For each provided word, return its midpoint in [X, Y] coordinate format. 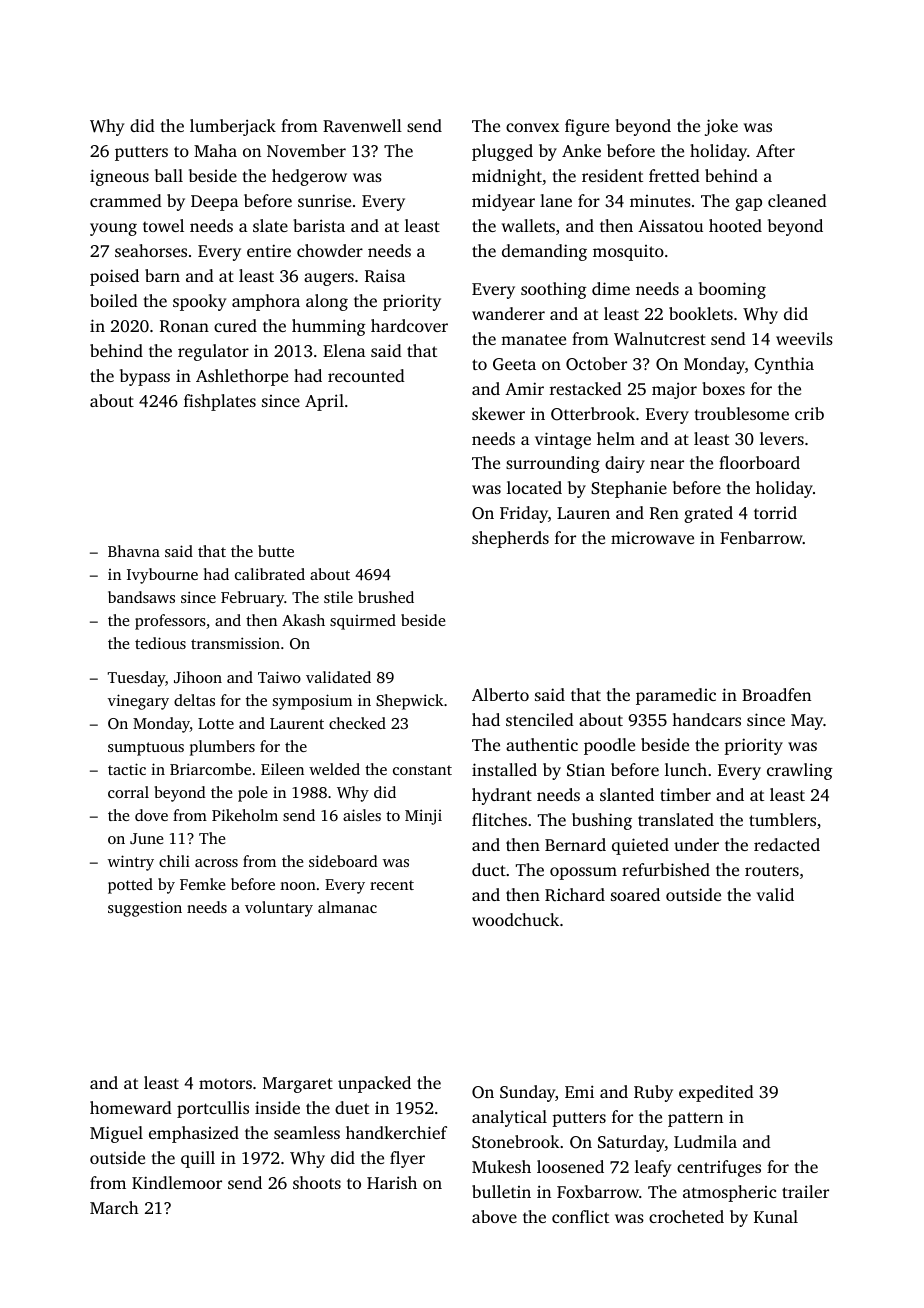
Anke [581, 150]
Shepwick [410, 702]
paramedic [676, 696]
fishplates [220, 402]
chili [174, 861]
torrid [775, 512]
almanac [347, 907]
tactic [127, 769]
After [775, 150]
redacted [787, 844]
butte [276, 551]
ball [169, 175]
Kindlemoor [177, 1182]
